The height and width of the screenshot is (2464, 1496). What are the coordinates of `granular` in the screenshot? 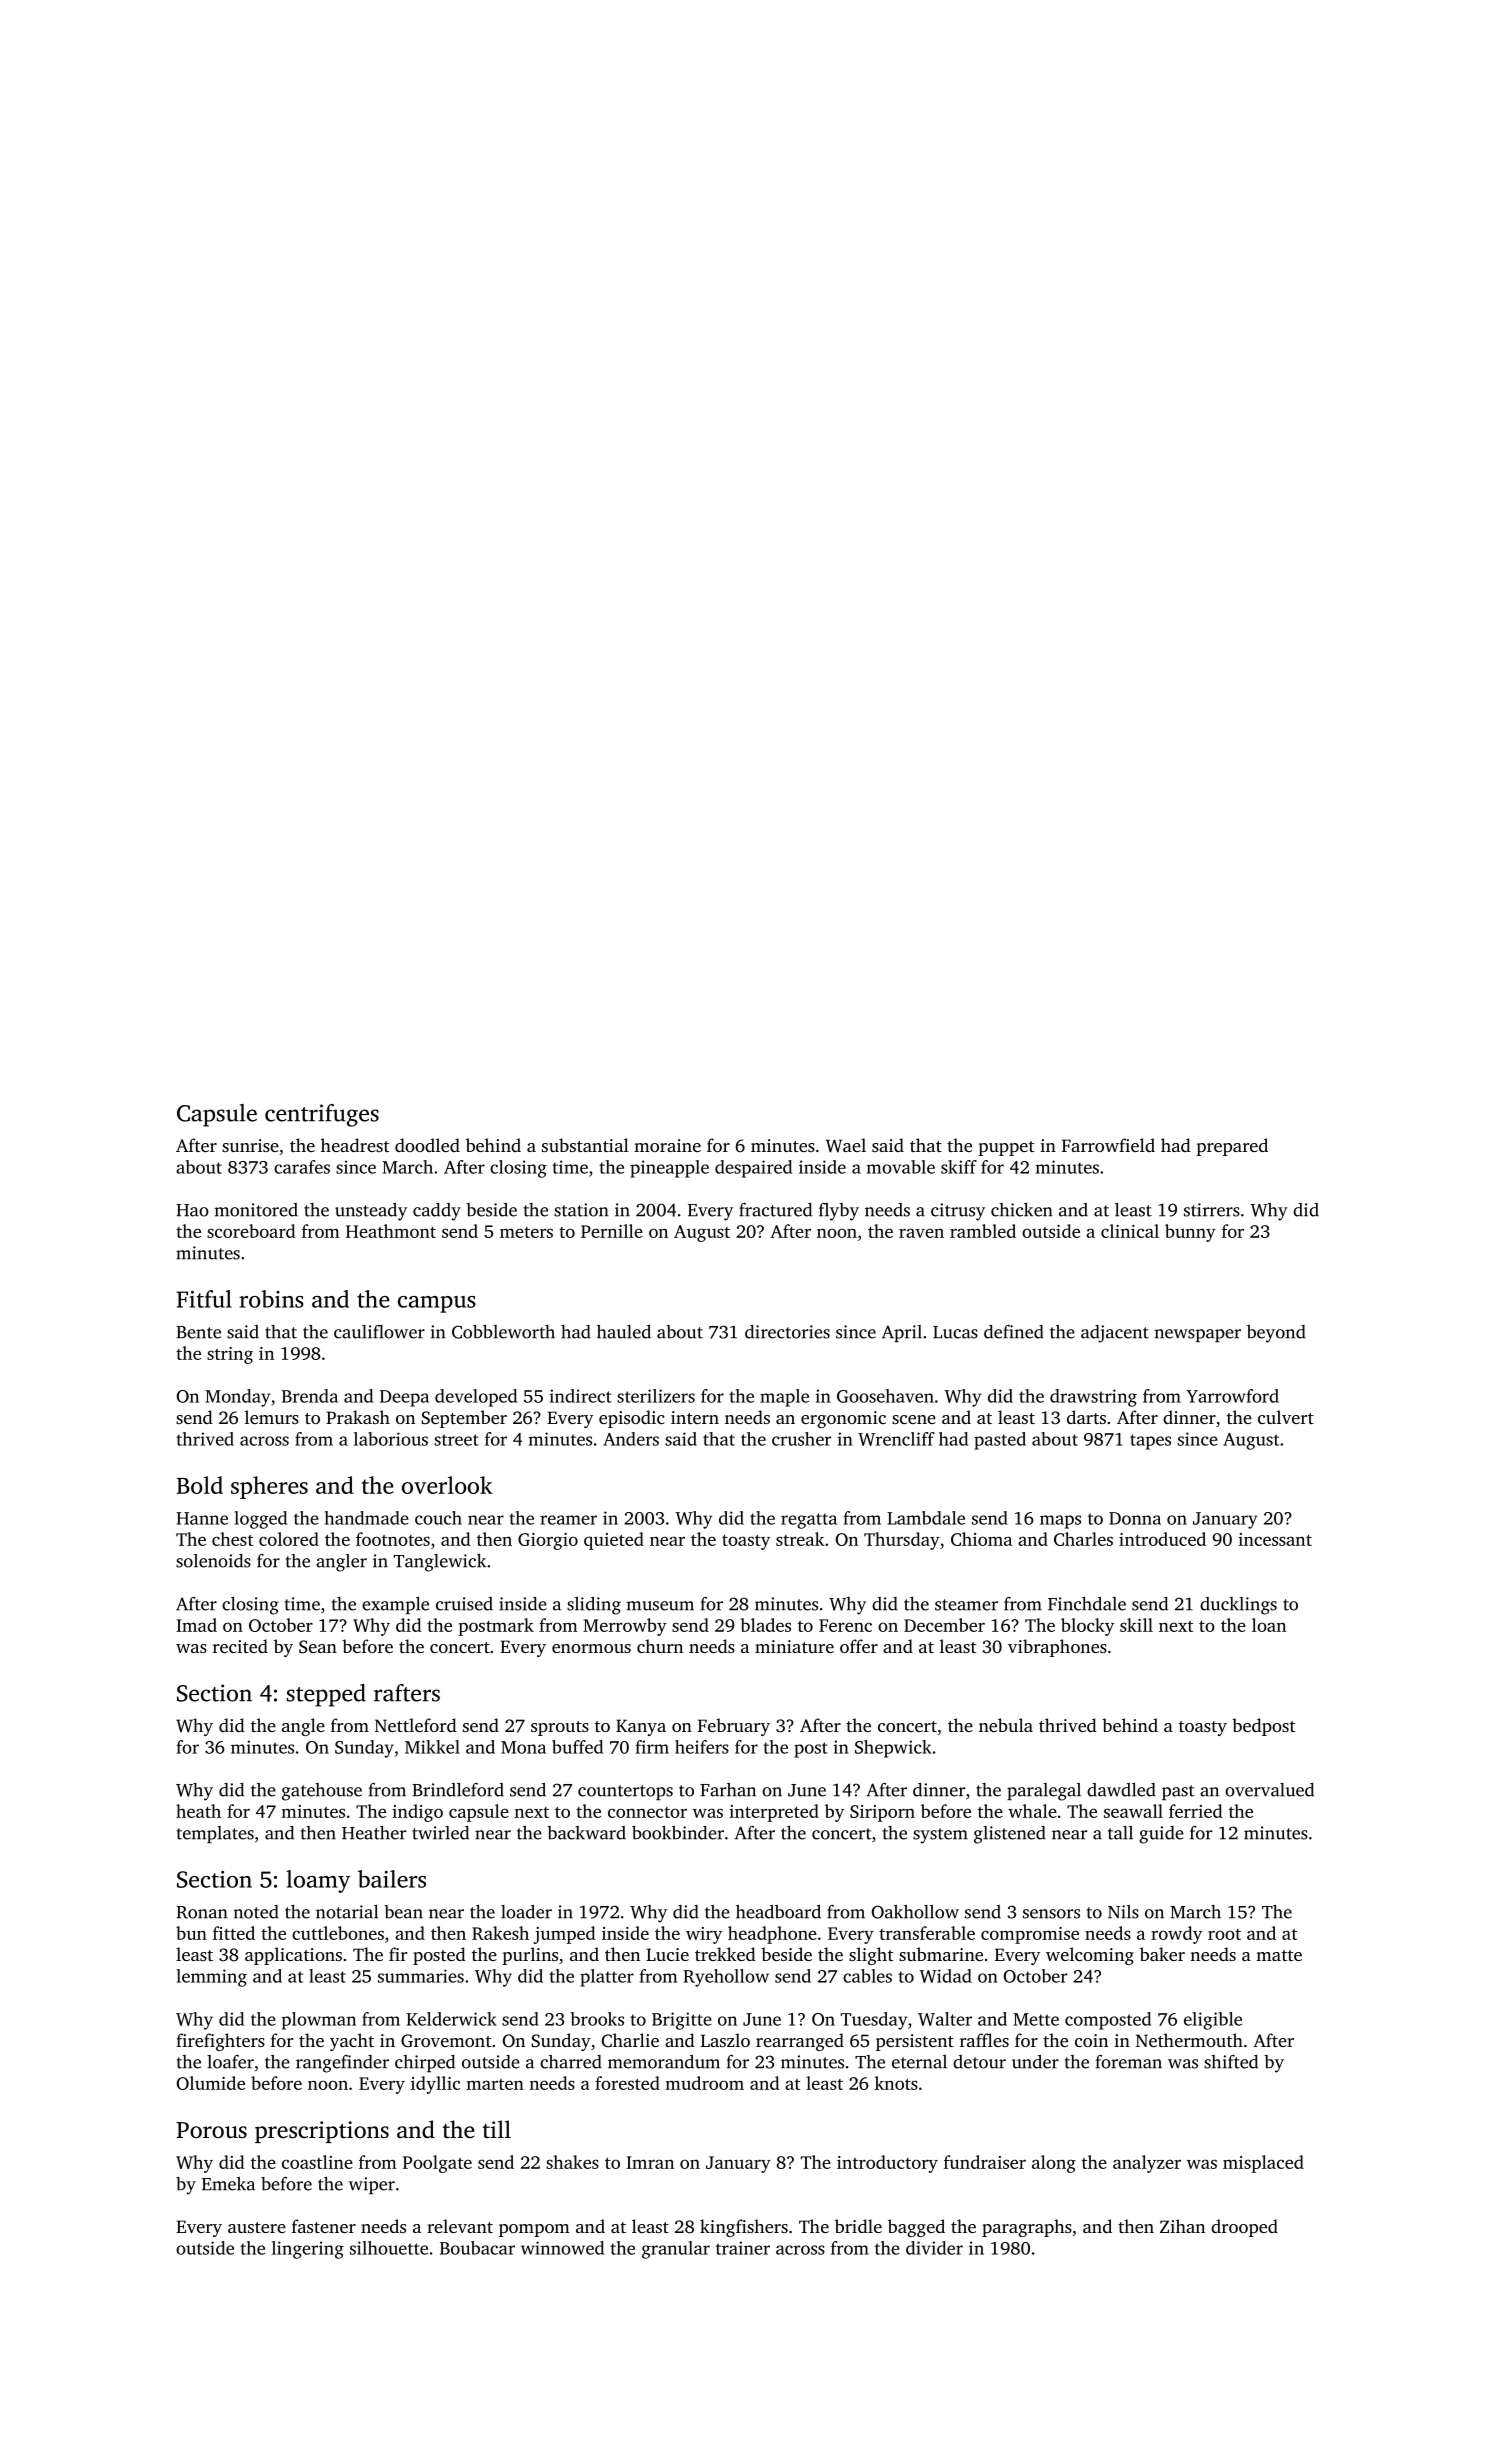 It's located at (676, 2250).
